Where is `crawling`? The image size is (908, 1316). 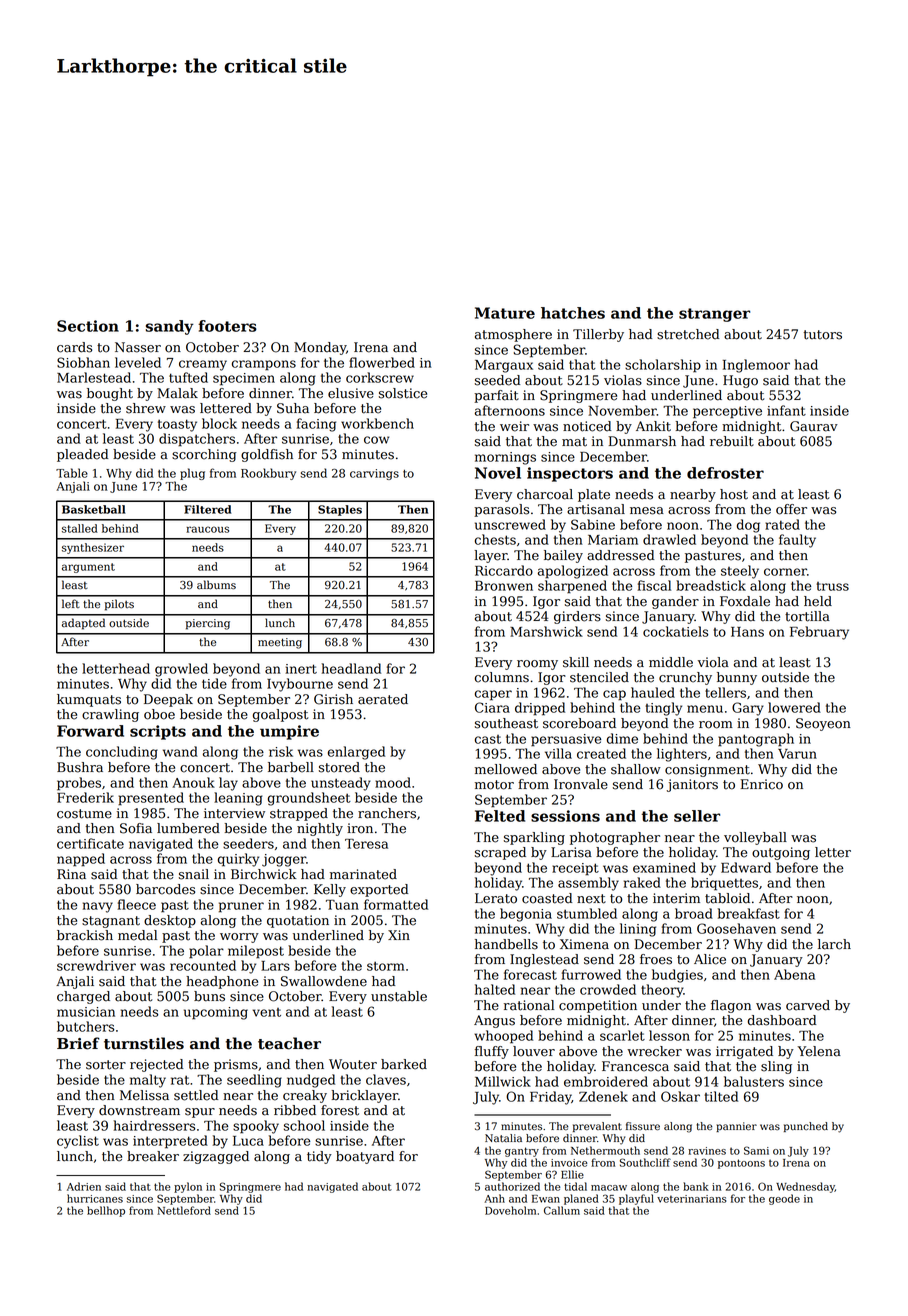
crawling is located at coordinates (110, 715).
